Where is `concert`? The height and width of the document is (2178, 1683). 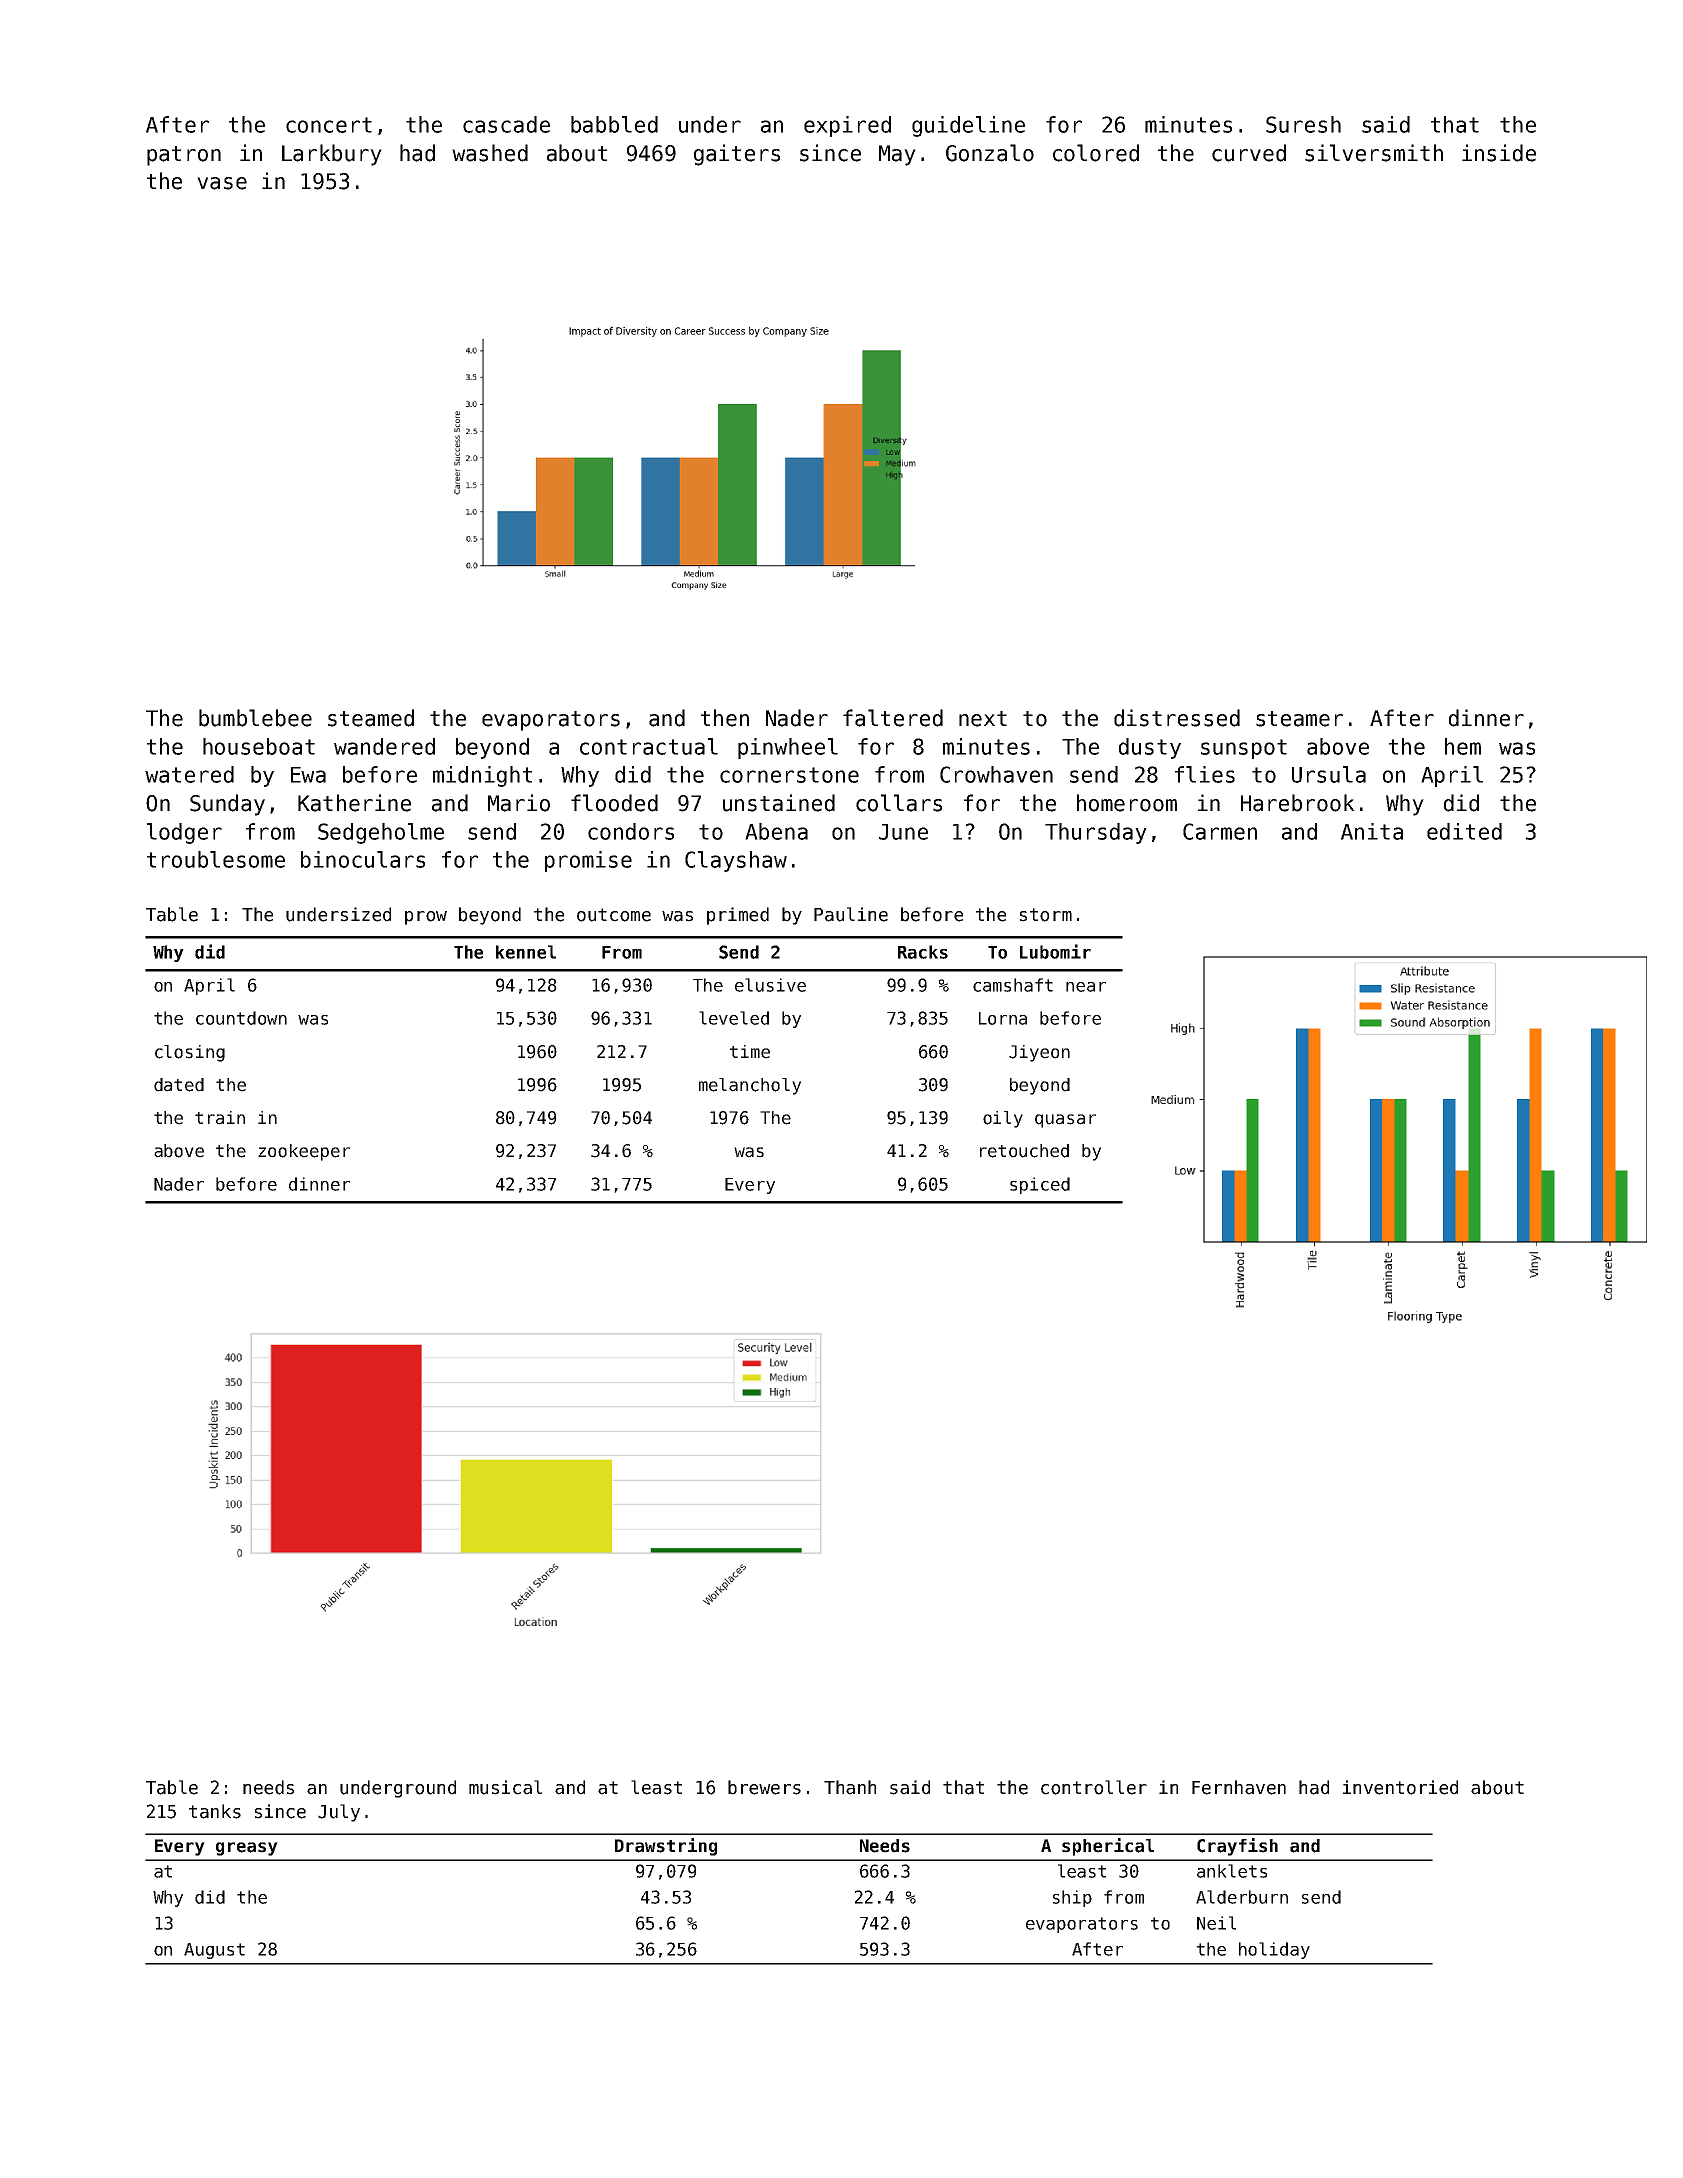 concert is located at coordinates (329, 125).
